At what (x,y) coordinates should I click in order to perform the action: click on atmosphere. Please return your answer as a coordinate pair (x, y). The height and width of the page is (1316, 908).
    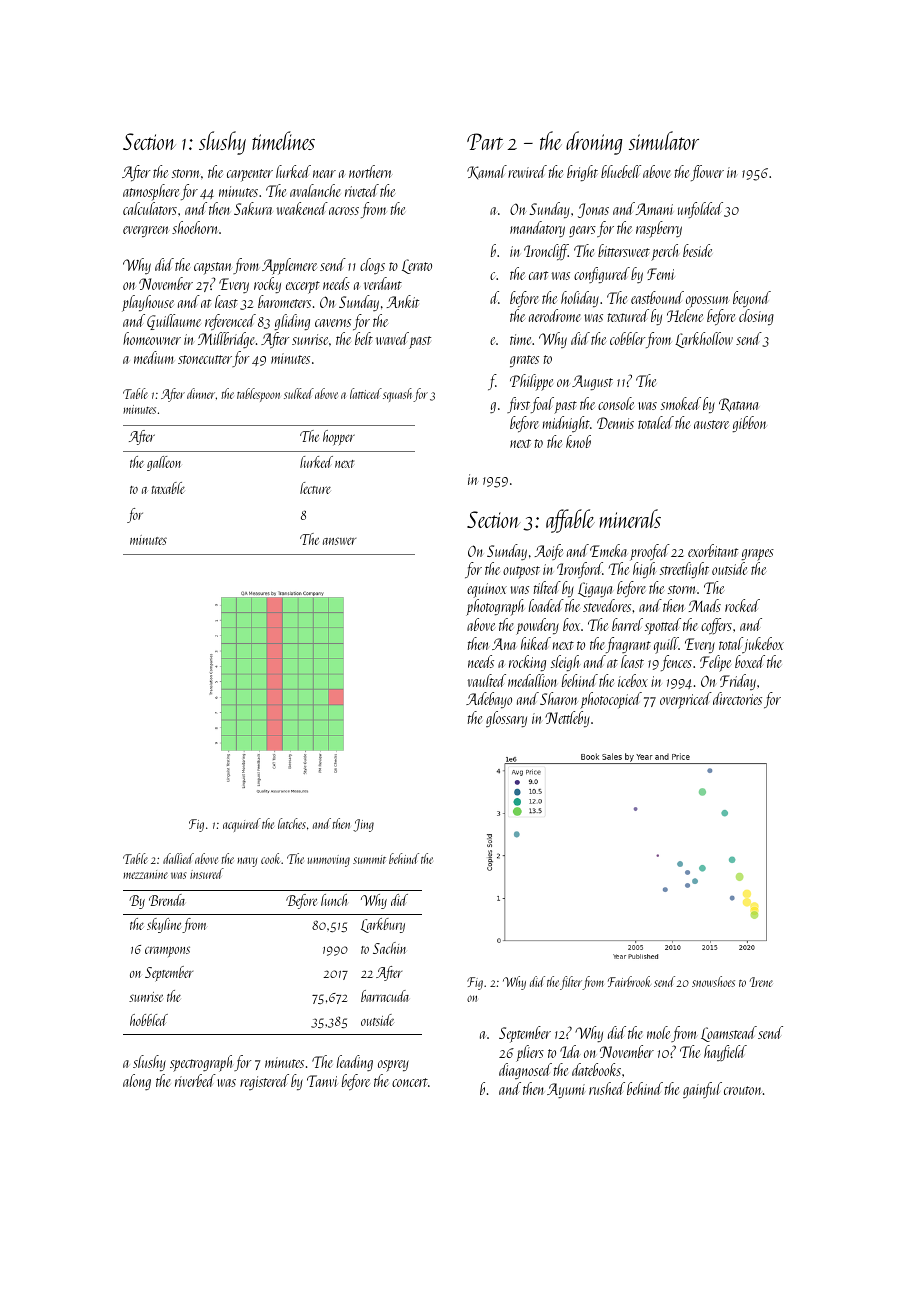
    Looking at the image, I should click on (151, 192).
